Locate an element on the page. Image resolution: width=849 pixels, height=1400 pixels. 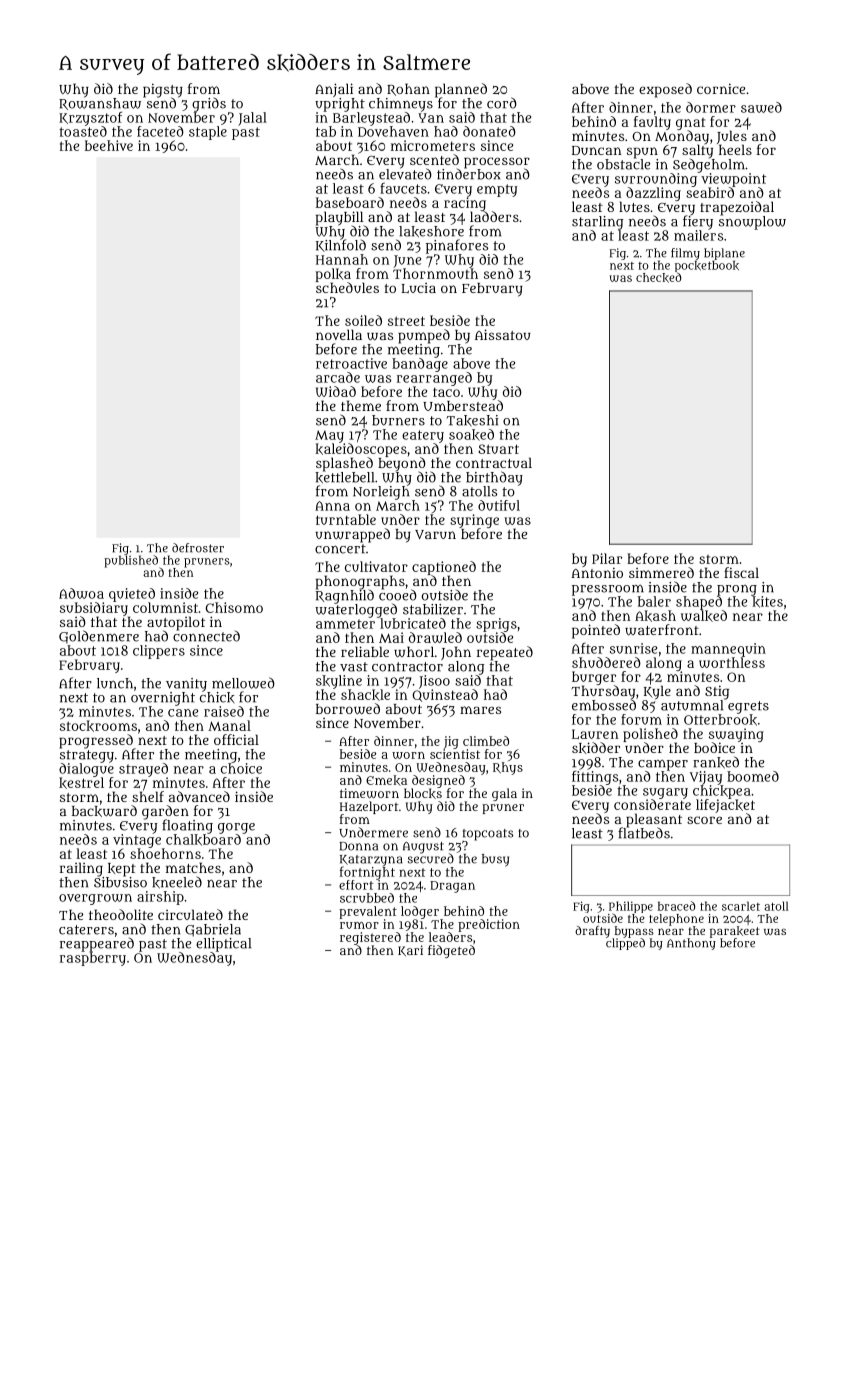
defroster is located at coordinates (198, 548).
